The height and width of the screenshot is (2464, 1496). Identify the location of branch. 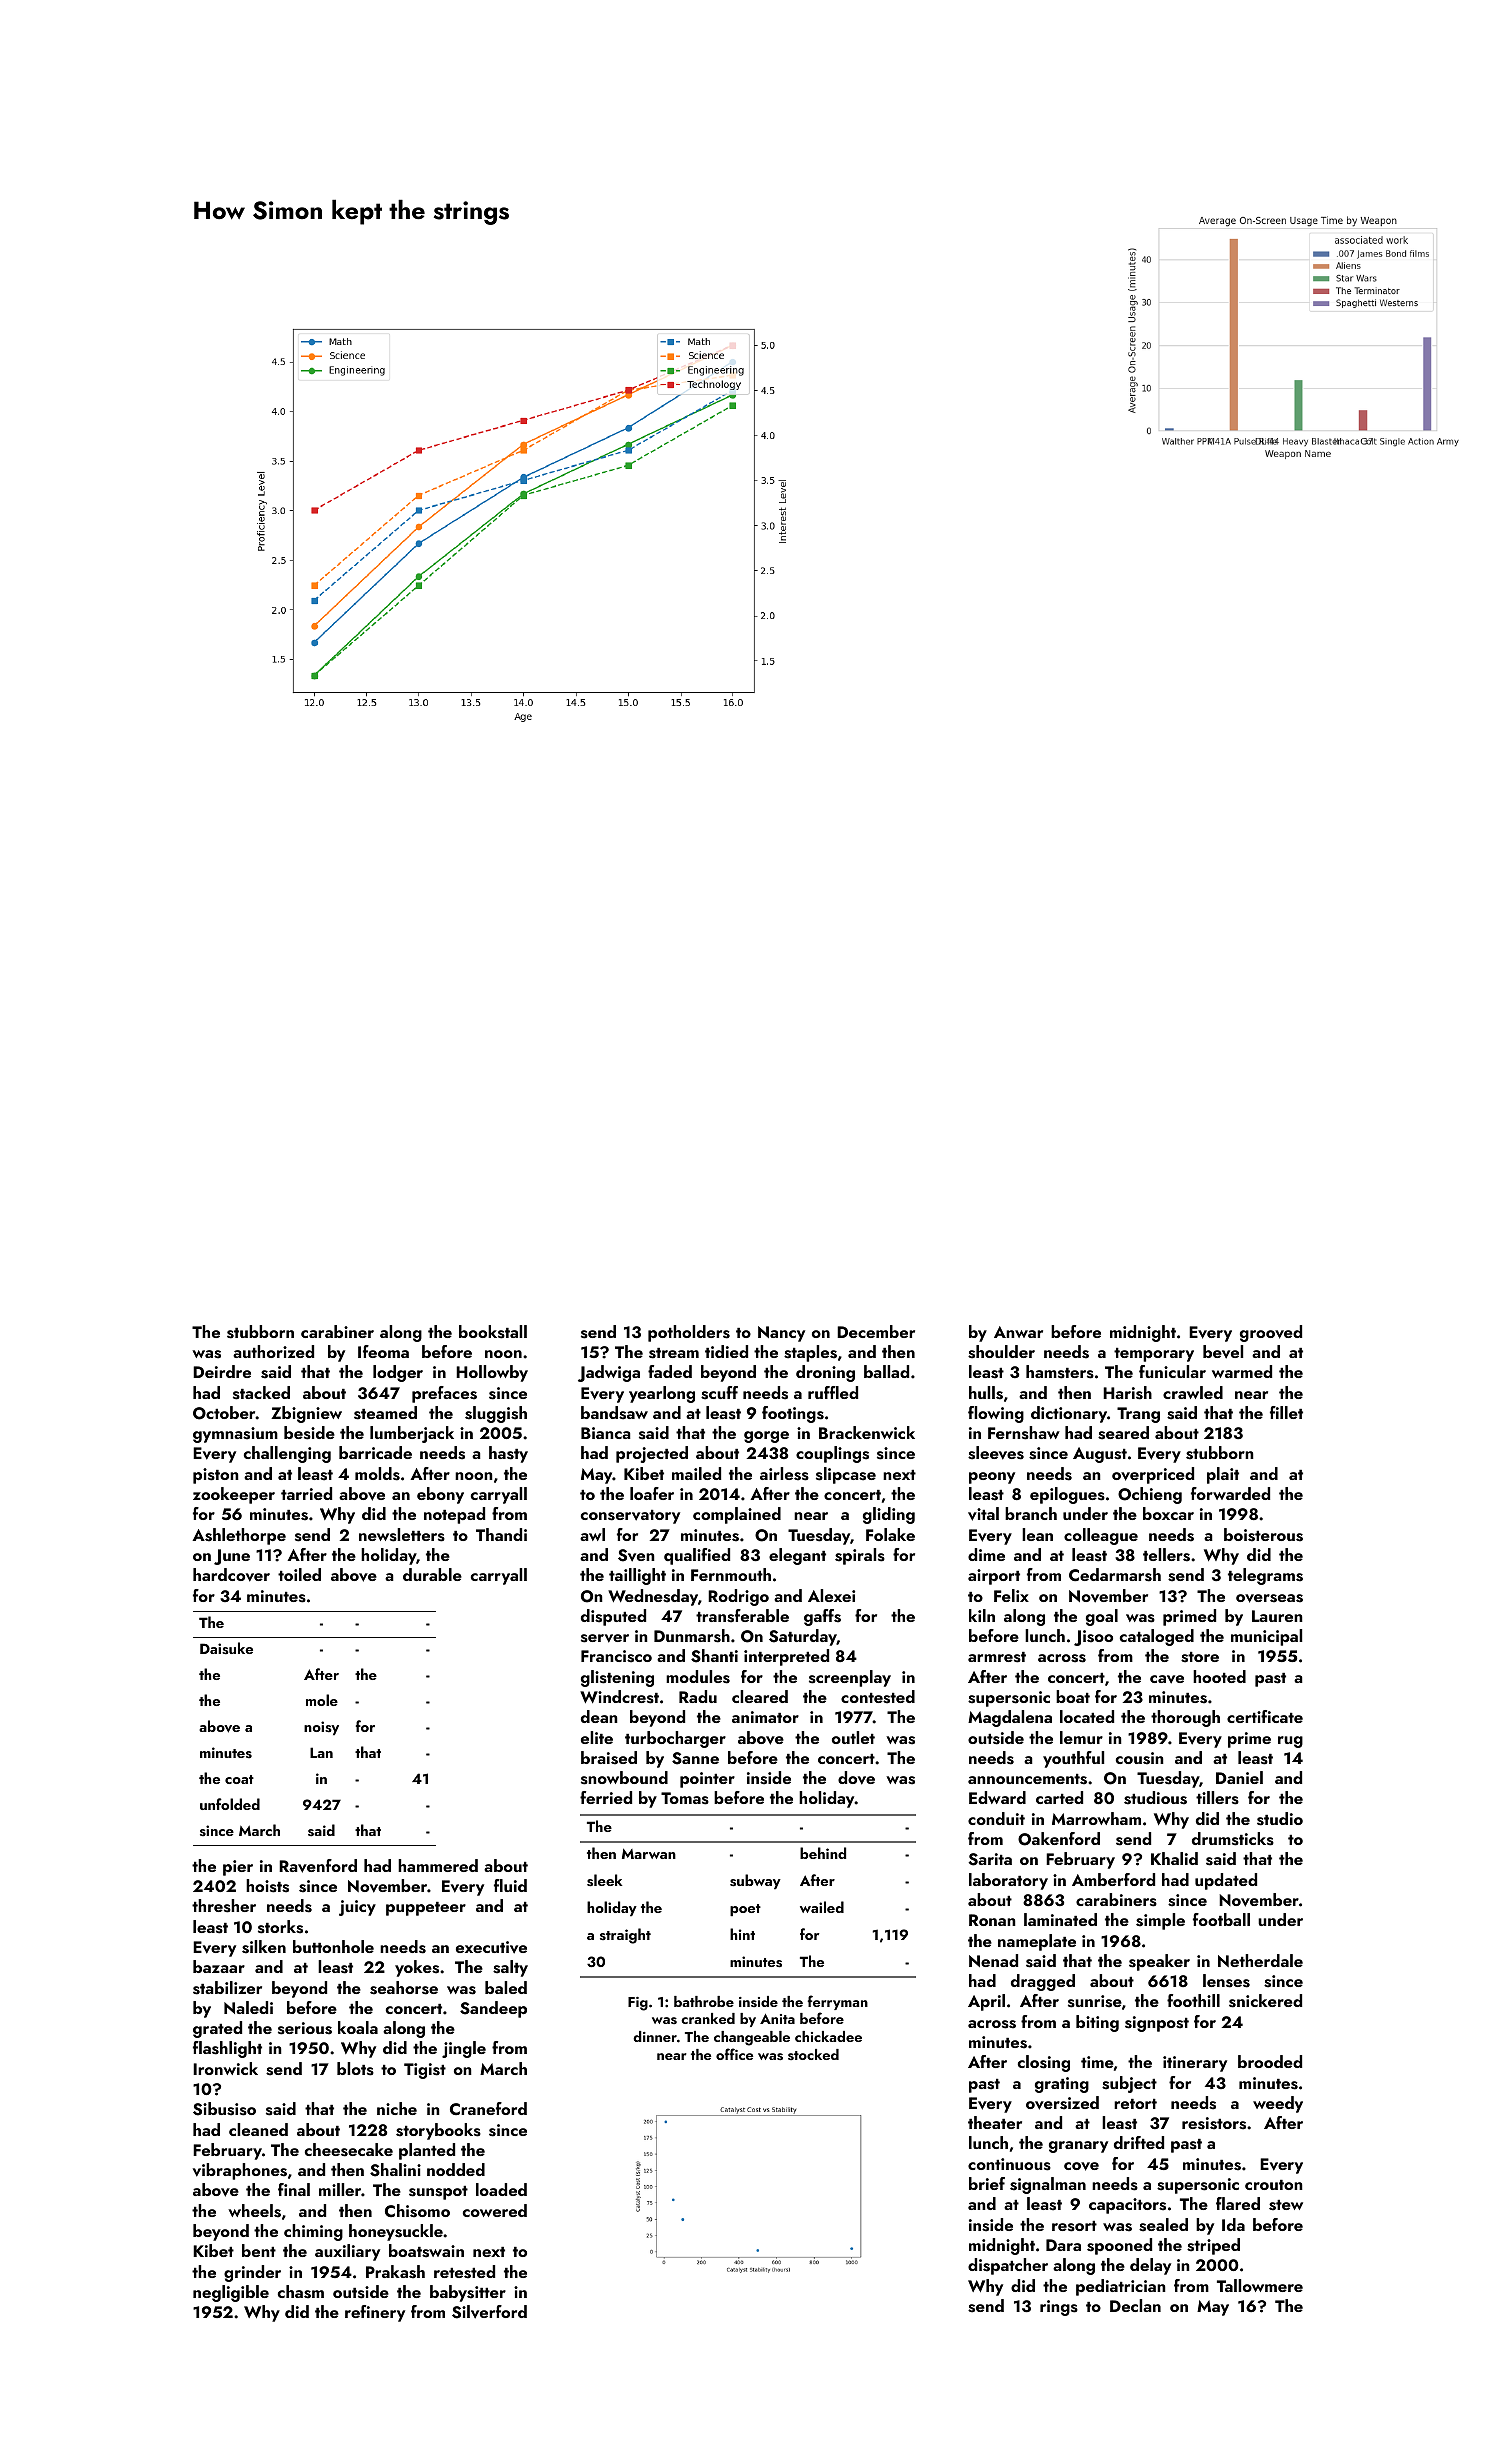
(1031, 1513).
